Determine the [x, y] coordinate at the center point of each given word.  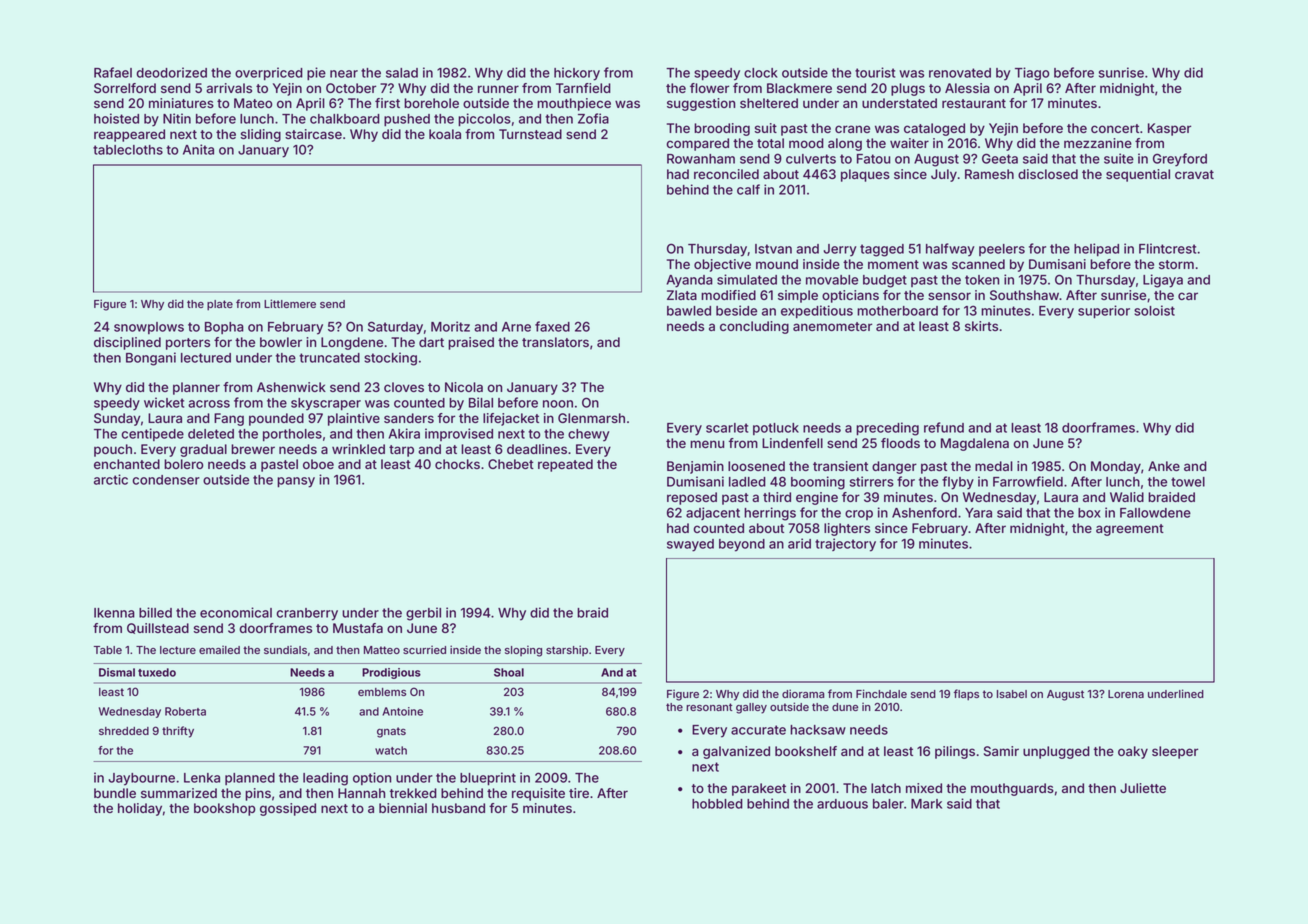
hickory [577, 74]
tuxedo [157, 672]
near [344, 74]
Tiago [1032, 74]
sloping [523, 651]
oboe [318, 464]
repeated [565, 465]
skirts [981, 326]
